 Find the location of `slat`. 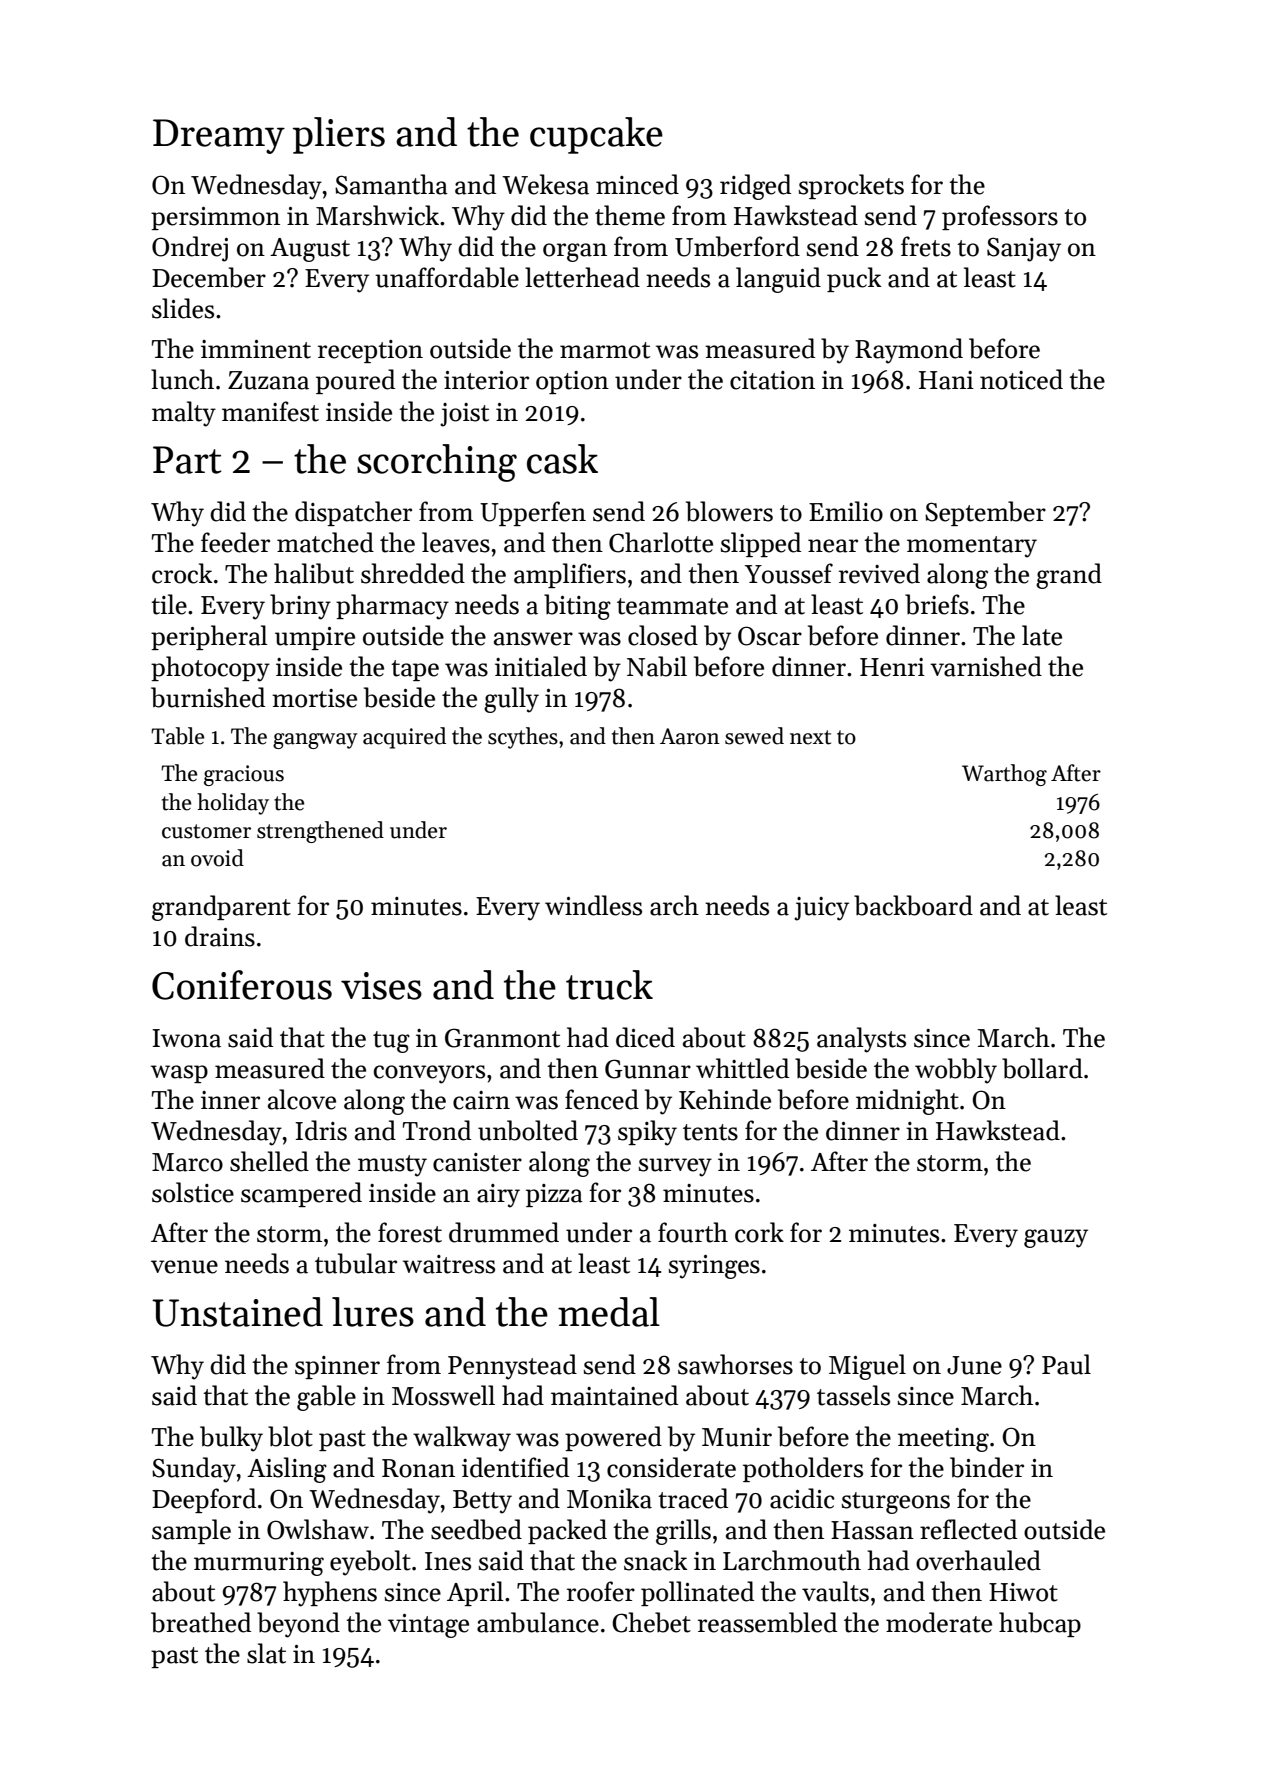

slat is located at coordinates (266, 1653).
